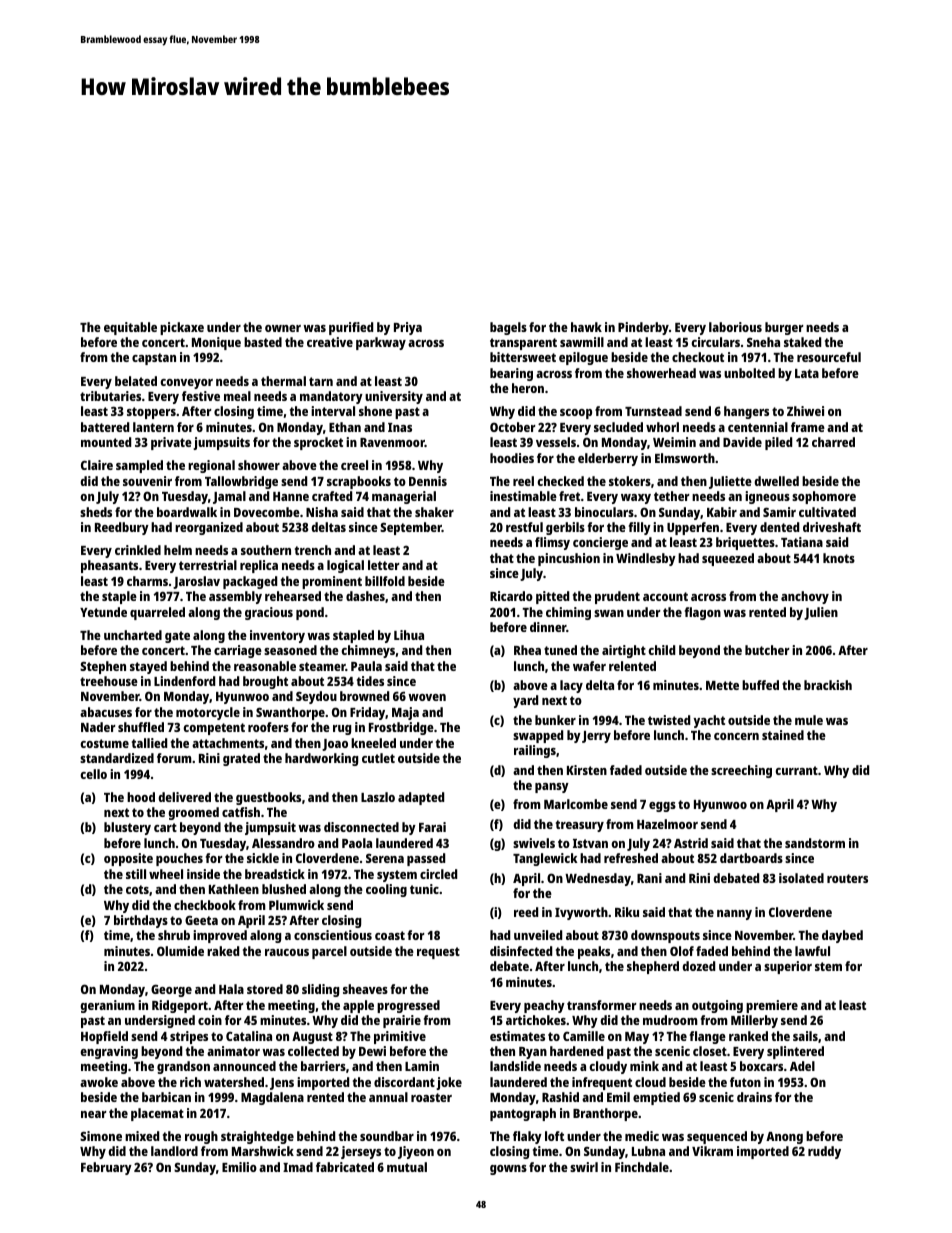  Describe the element at coordinates (378, 758) in the screenshot. I see `cutlet` at that location.
